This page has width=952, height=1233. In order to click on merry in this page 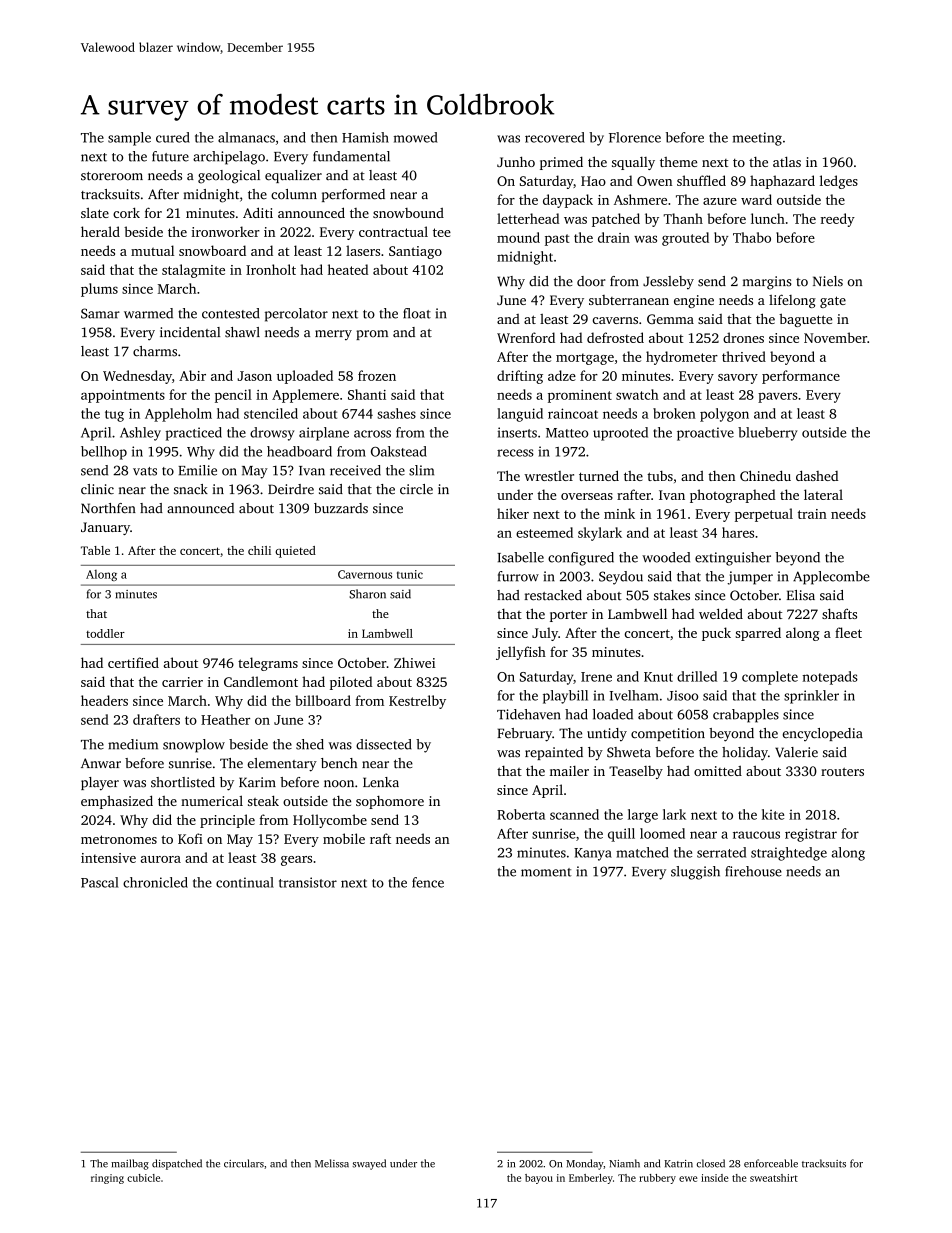, I will do `click(333, 335)`.
